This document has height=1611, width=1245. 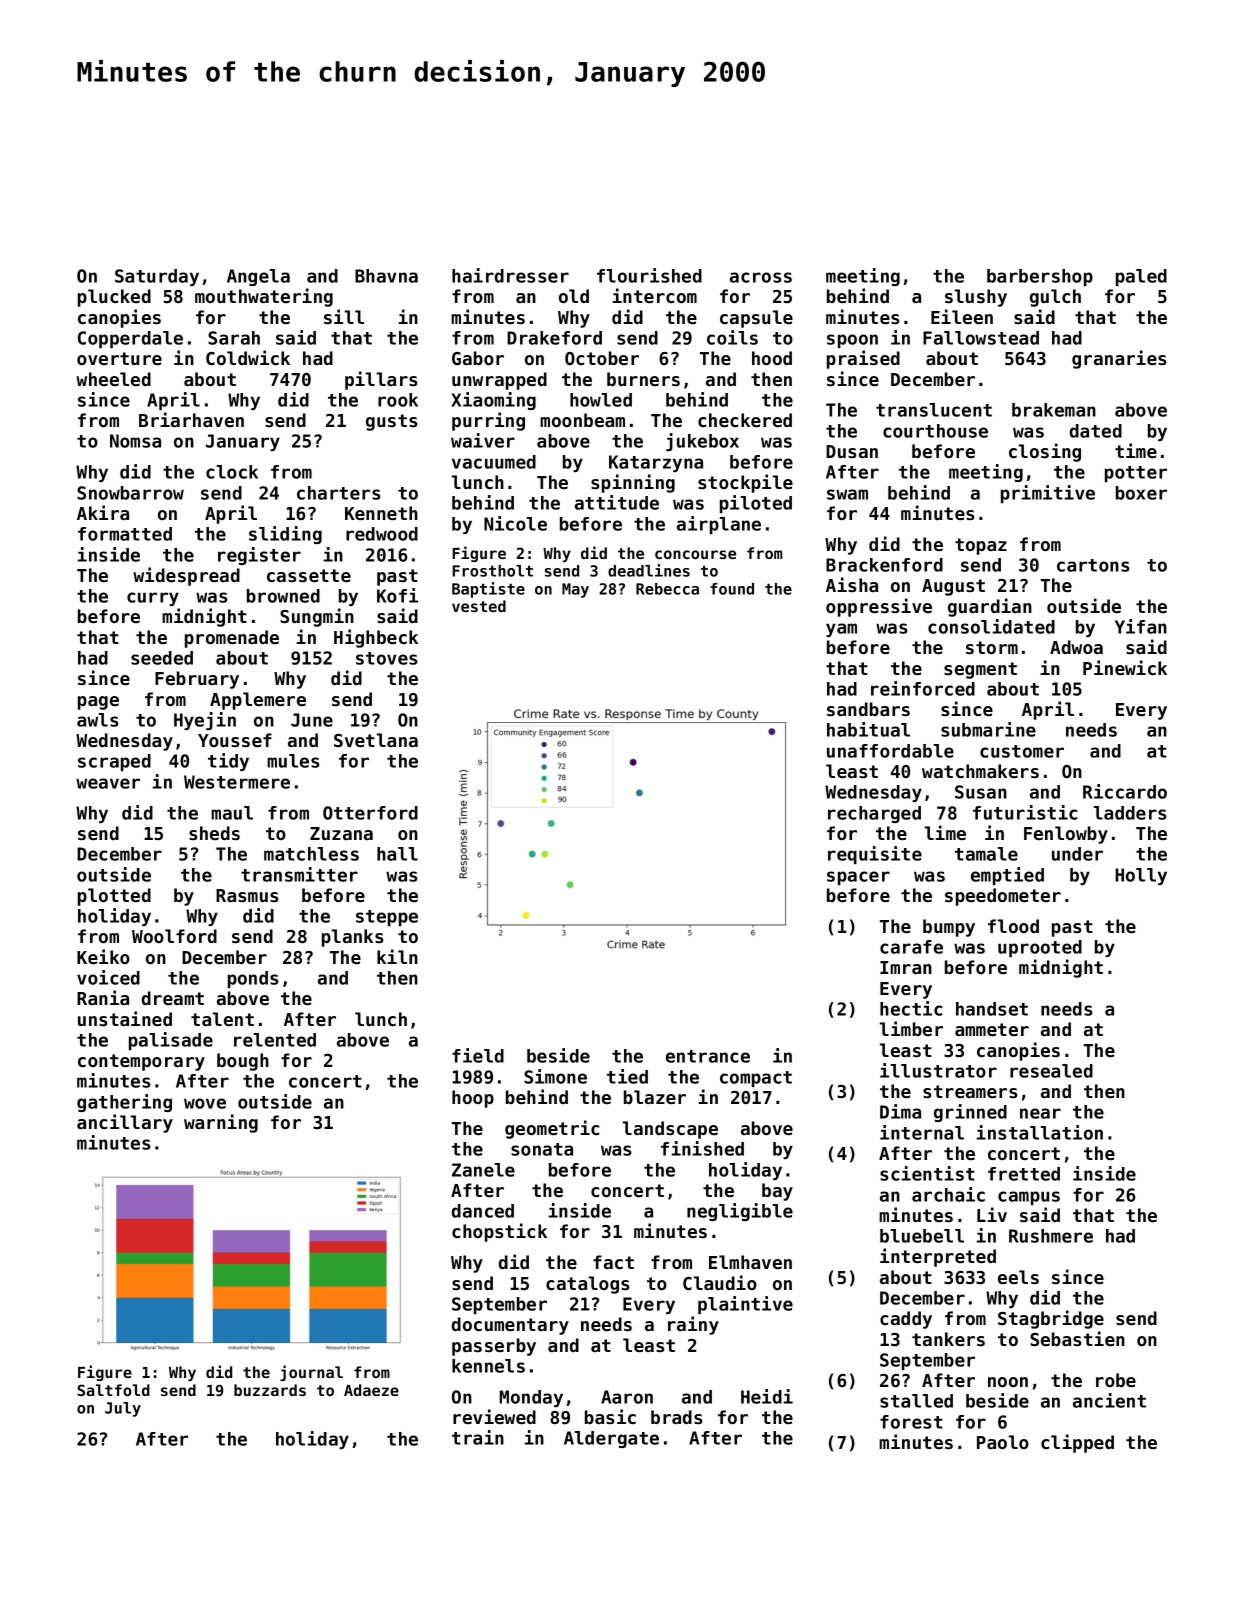 I want to click on Imran, so click(x=906, y=967).
